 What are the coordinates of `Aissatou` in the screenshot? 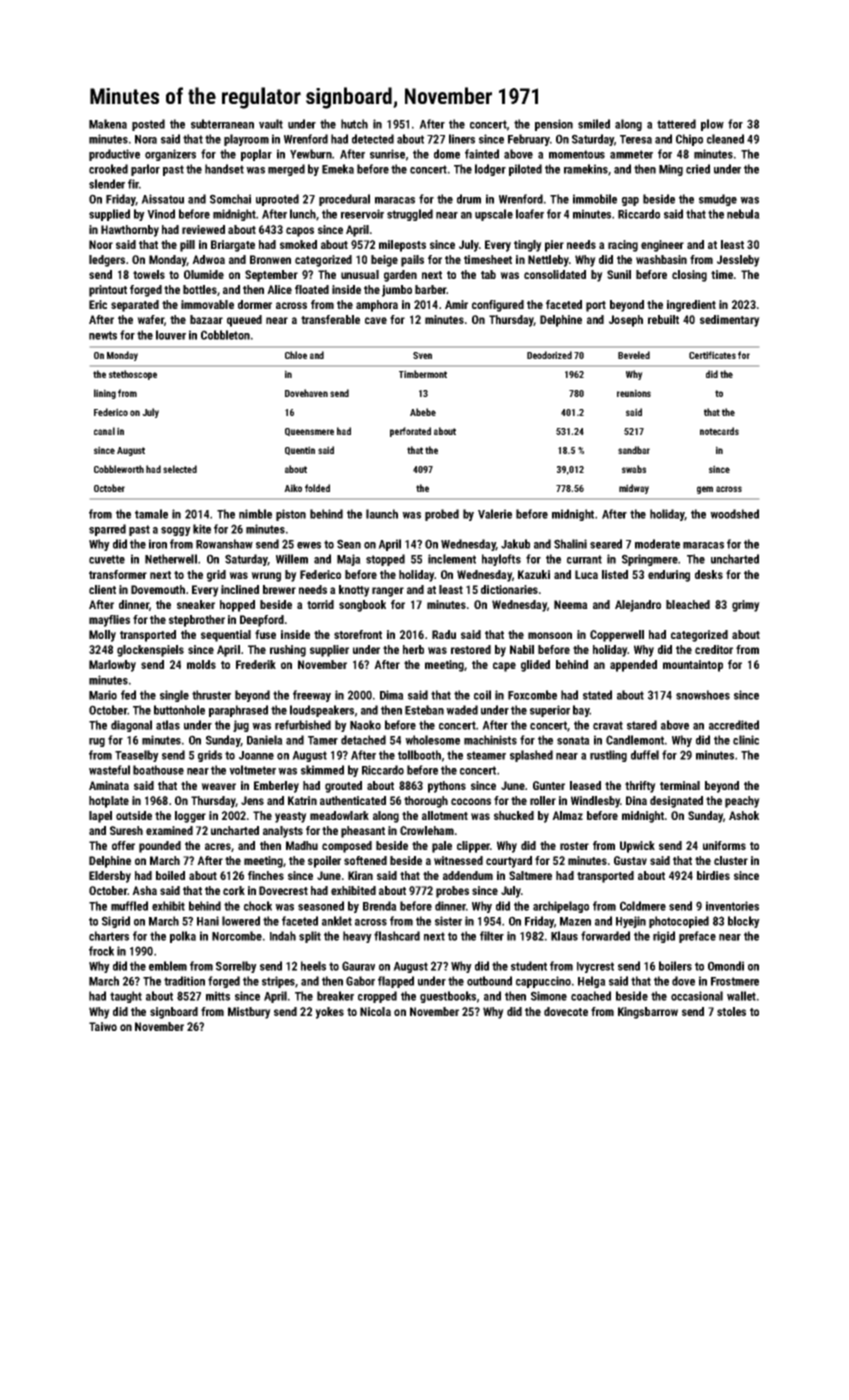 It's located at (162, 199).
